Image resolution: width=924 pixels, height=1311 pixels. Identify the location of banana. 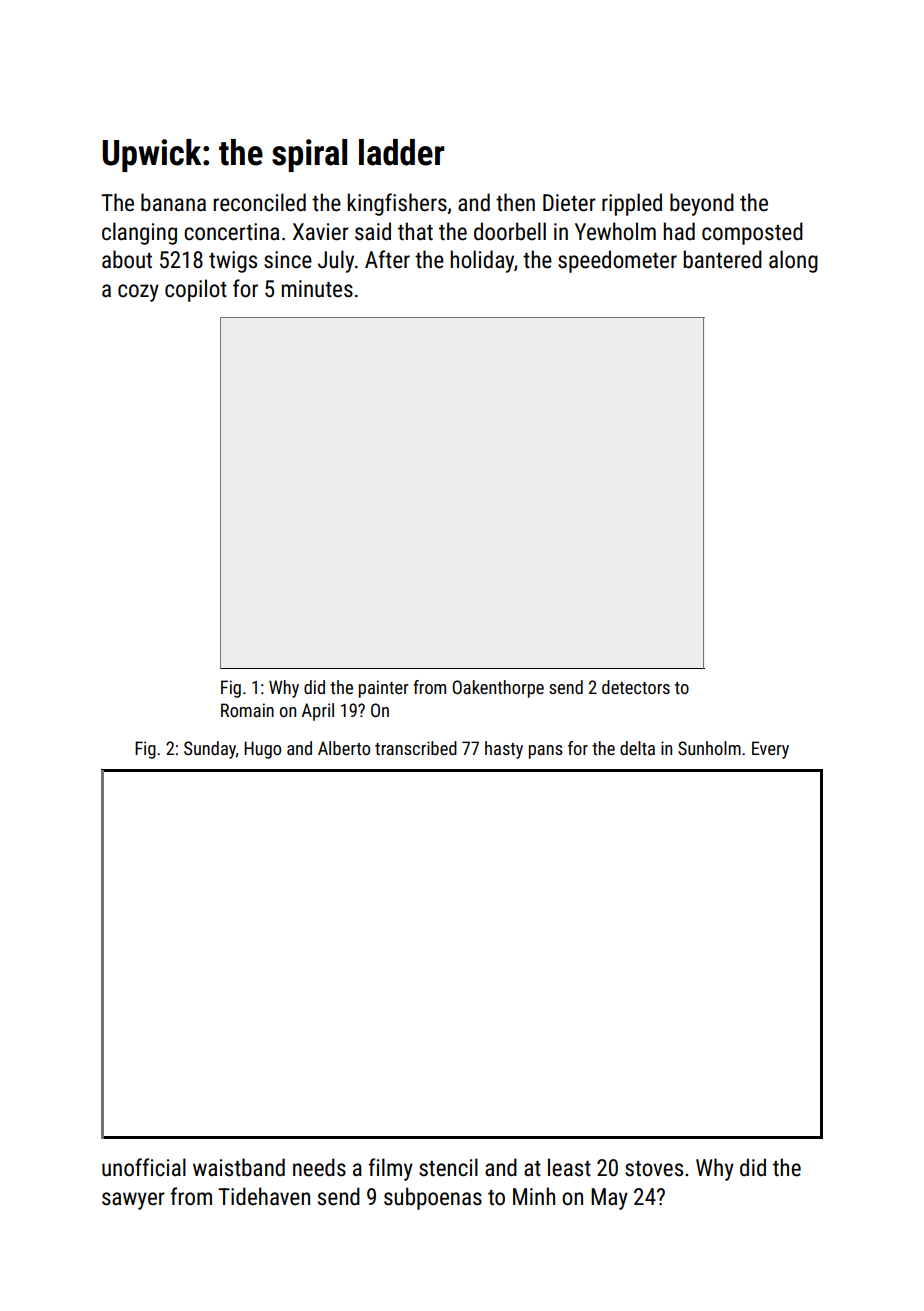
(173, 202).
